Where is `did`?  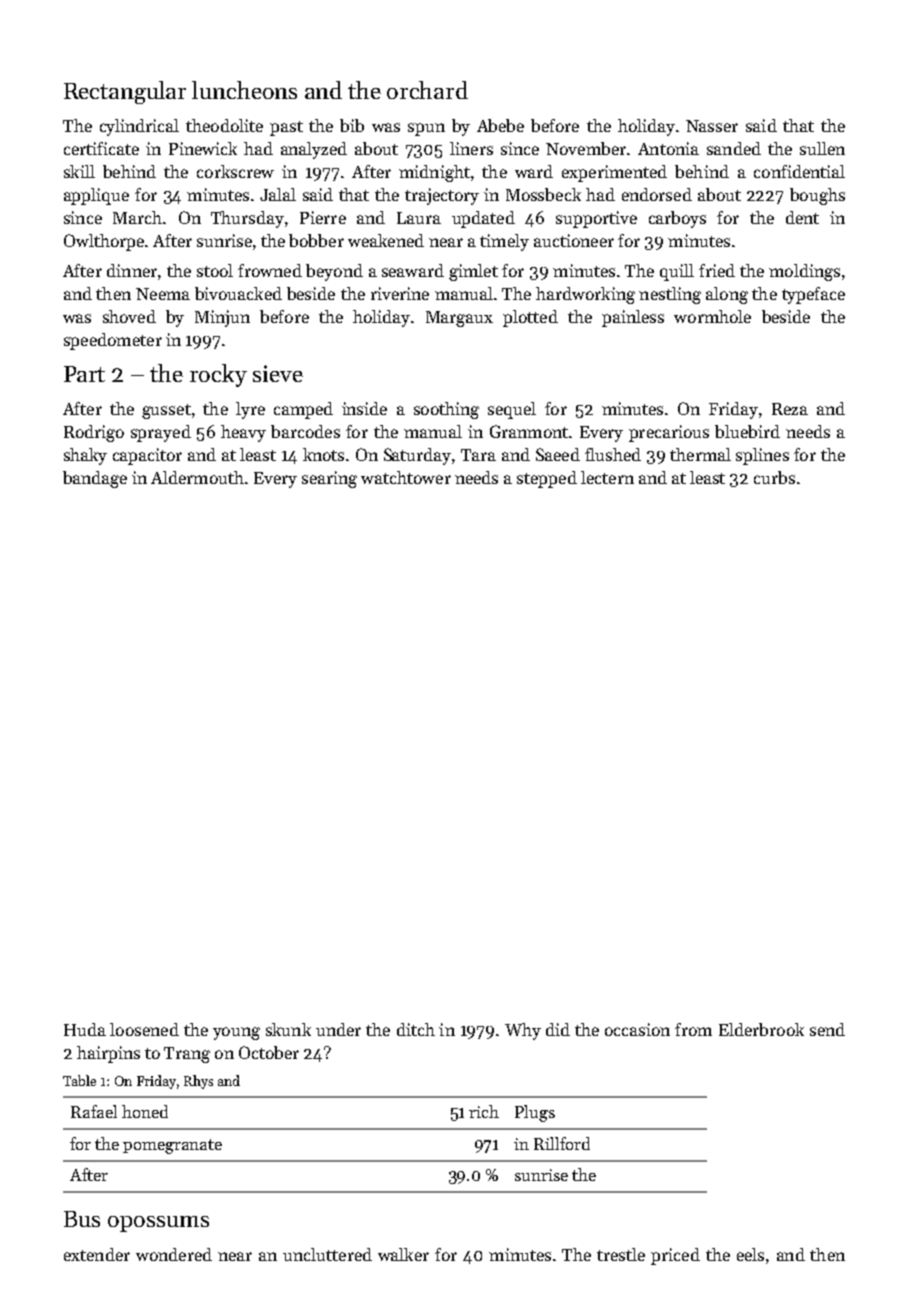
did is located at coordinates (558, 1029).
